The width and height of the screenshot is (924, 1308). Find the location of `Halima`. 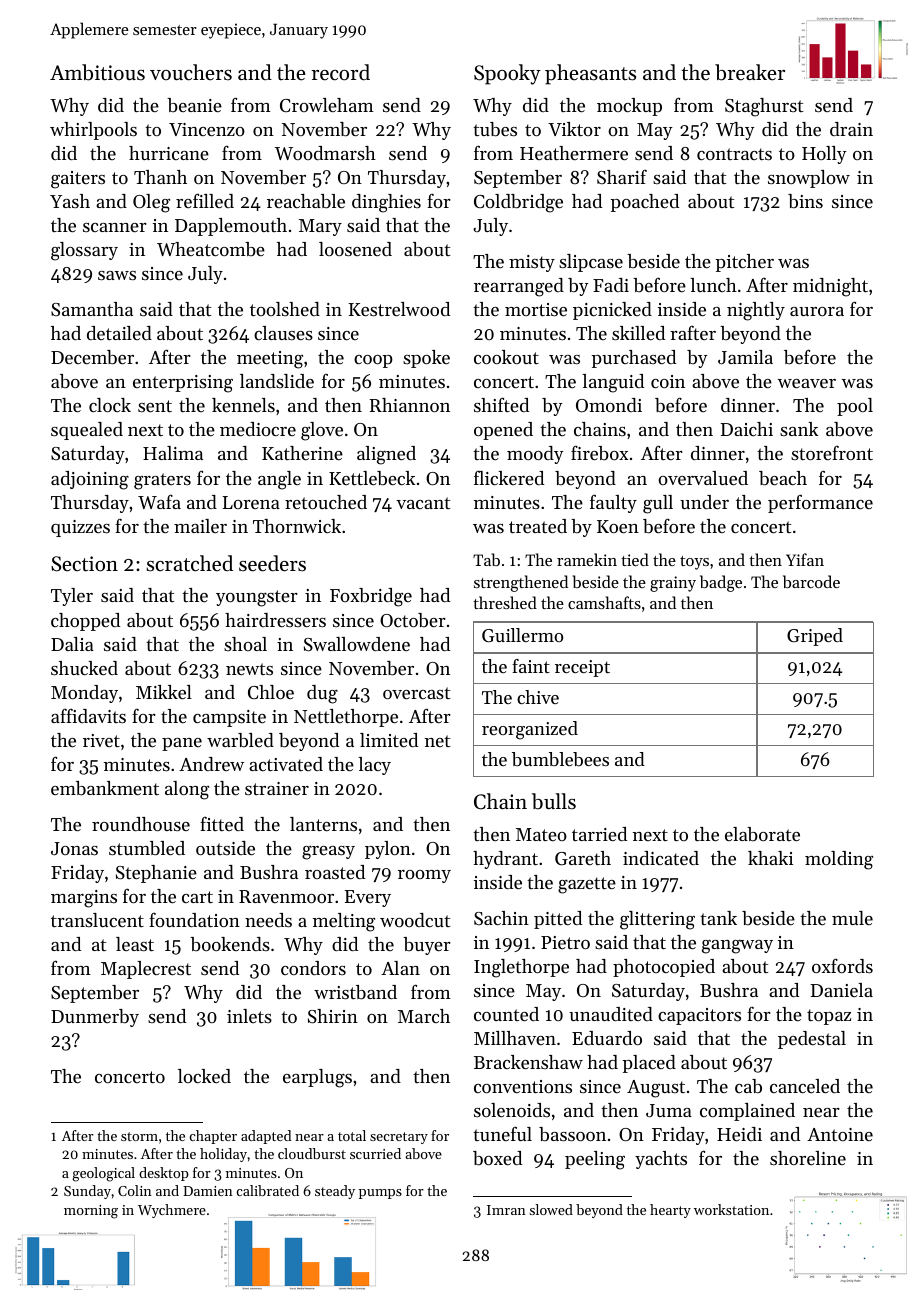

Halima is located at coordinates (173, 453).
